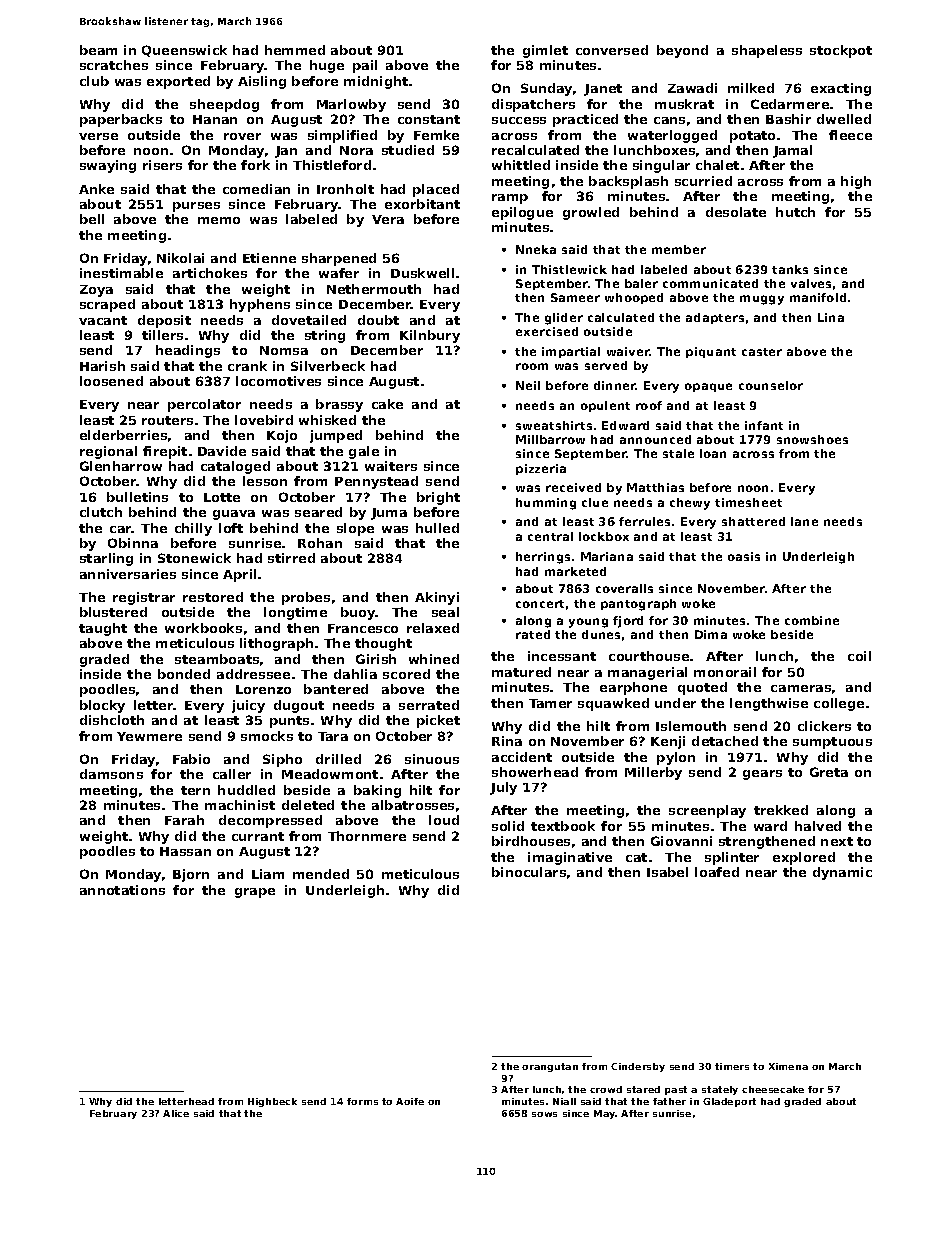 The width and height of the screenshot is (952, 1233). What do you see at coordinates (682, 51) in the screenshot?
I see `beyond` at bounding box center [682, 51].
